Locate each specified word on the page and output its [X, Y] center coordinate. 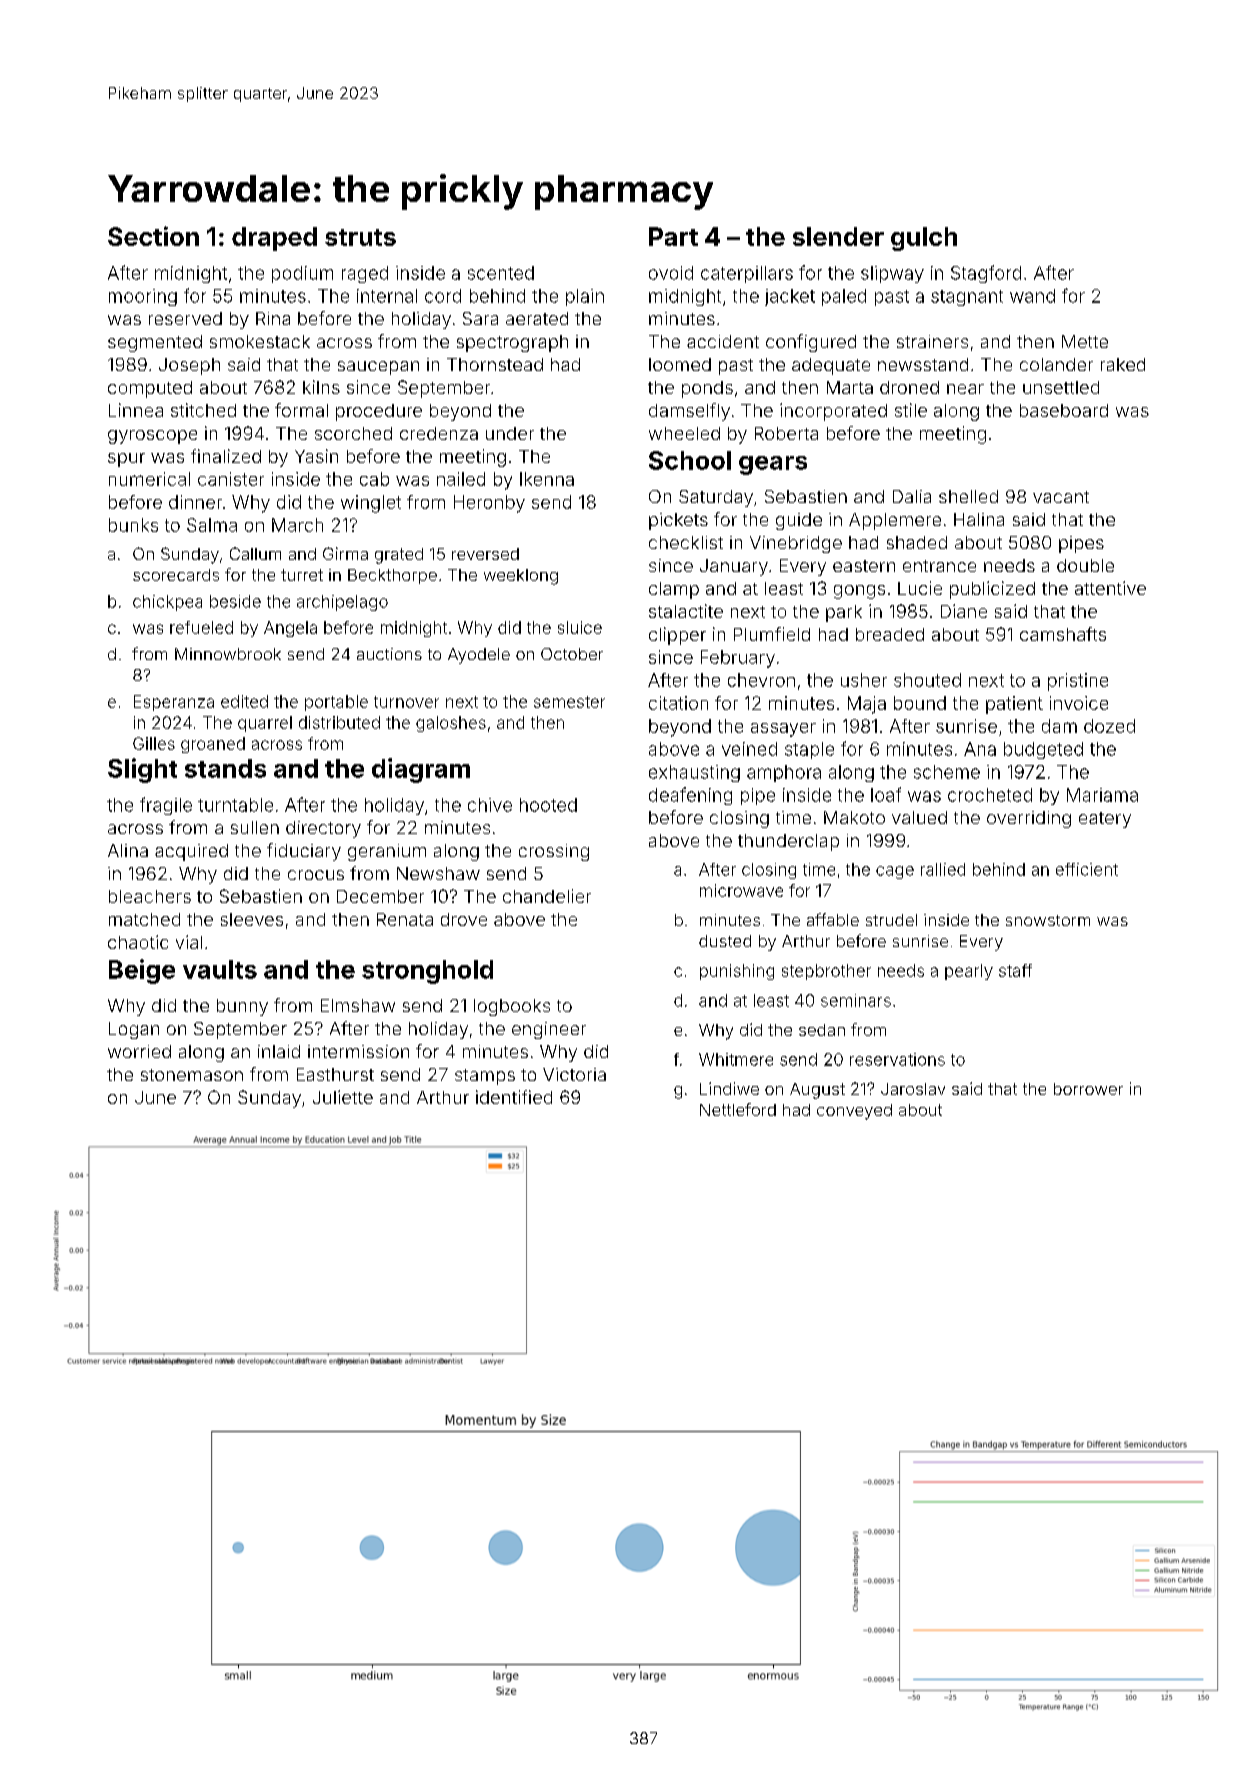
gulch [924, 239]
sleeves [252, 919]
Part [673, 236]
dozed [1109, 726]
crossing [554, 852]
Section [153, 236]
